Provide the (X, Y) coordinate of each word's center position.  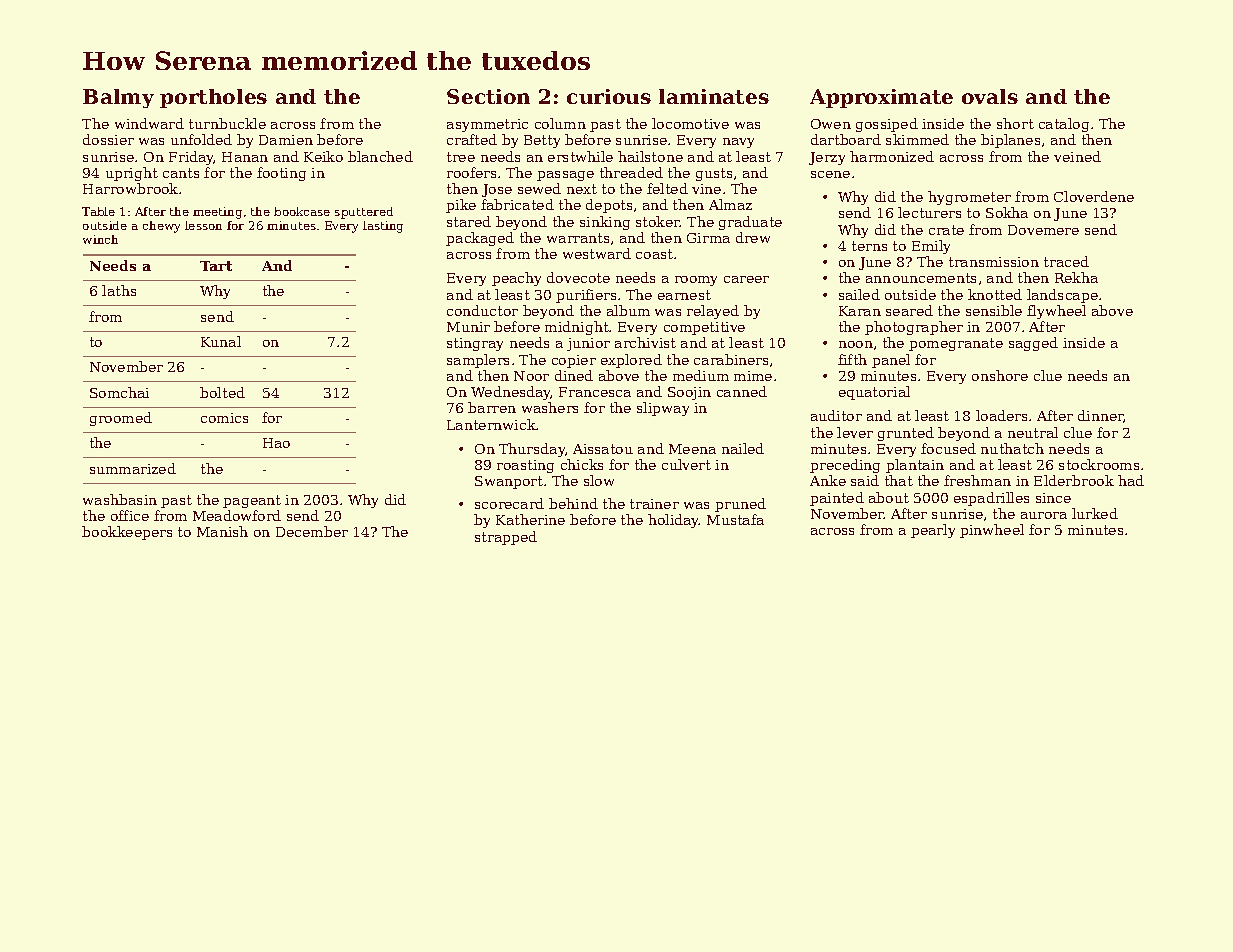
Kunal (221, 341)
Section (488, 96)
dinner (1101, 416)
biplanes (1010, 141)
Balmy (118, 98)
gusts (714, 174)
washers (550, 407)
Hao (276, 443)
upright (132, 174)
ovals (990, 96)
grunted (906, 434)
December (312, 531)
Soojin (689, 393)
